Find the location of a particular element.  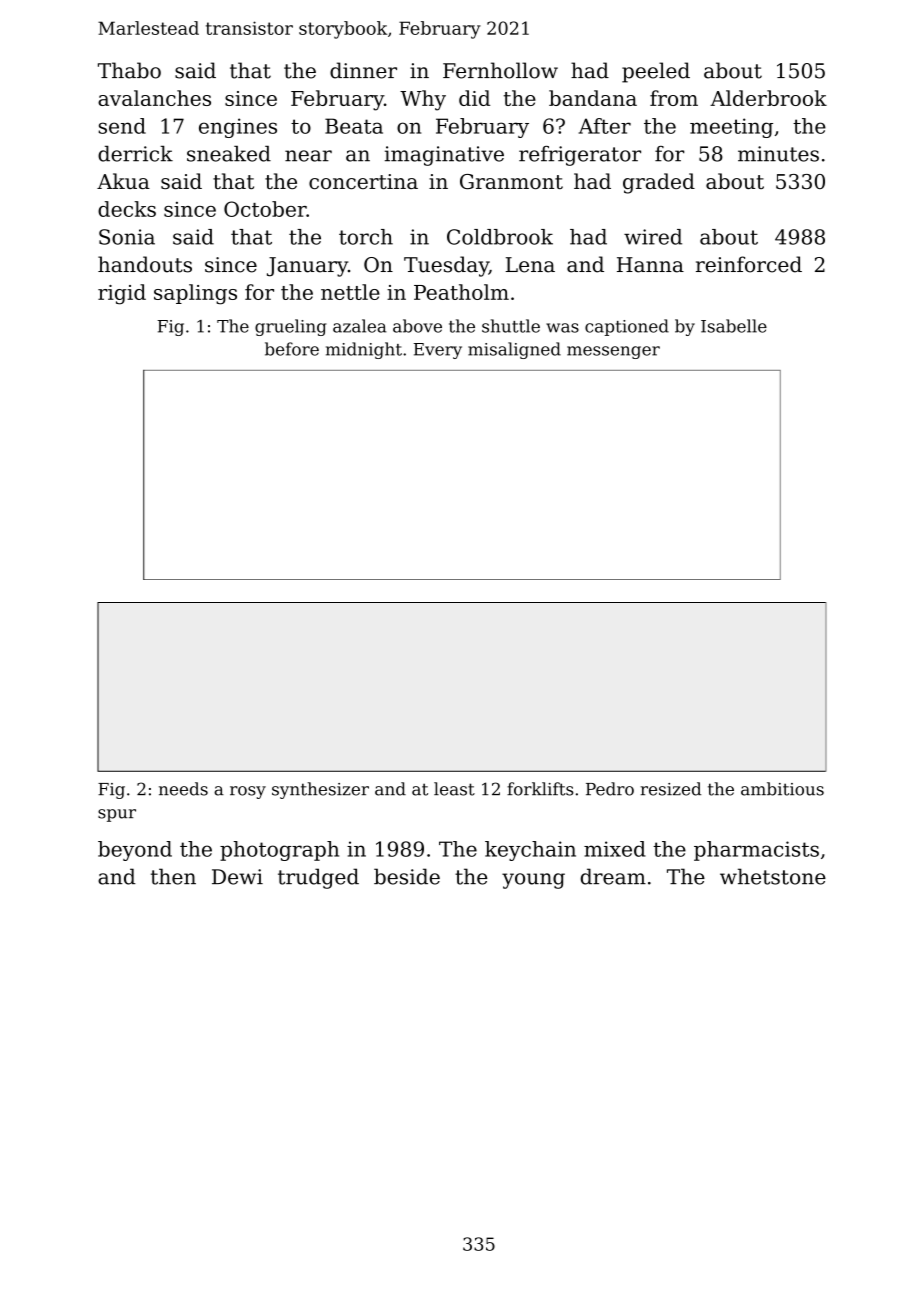

ambitious is located at coordinates (782, 789).
